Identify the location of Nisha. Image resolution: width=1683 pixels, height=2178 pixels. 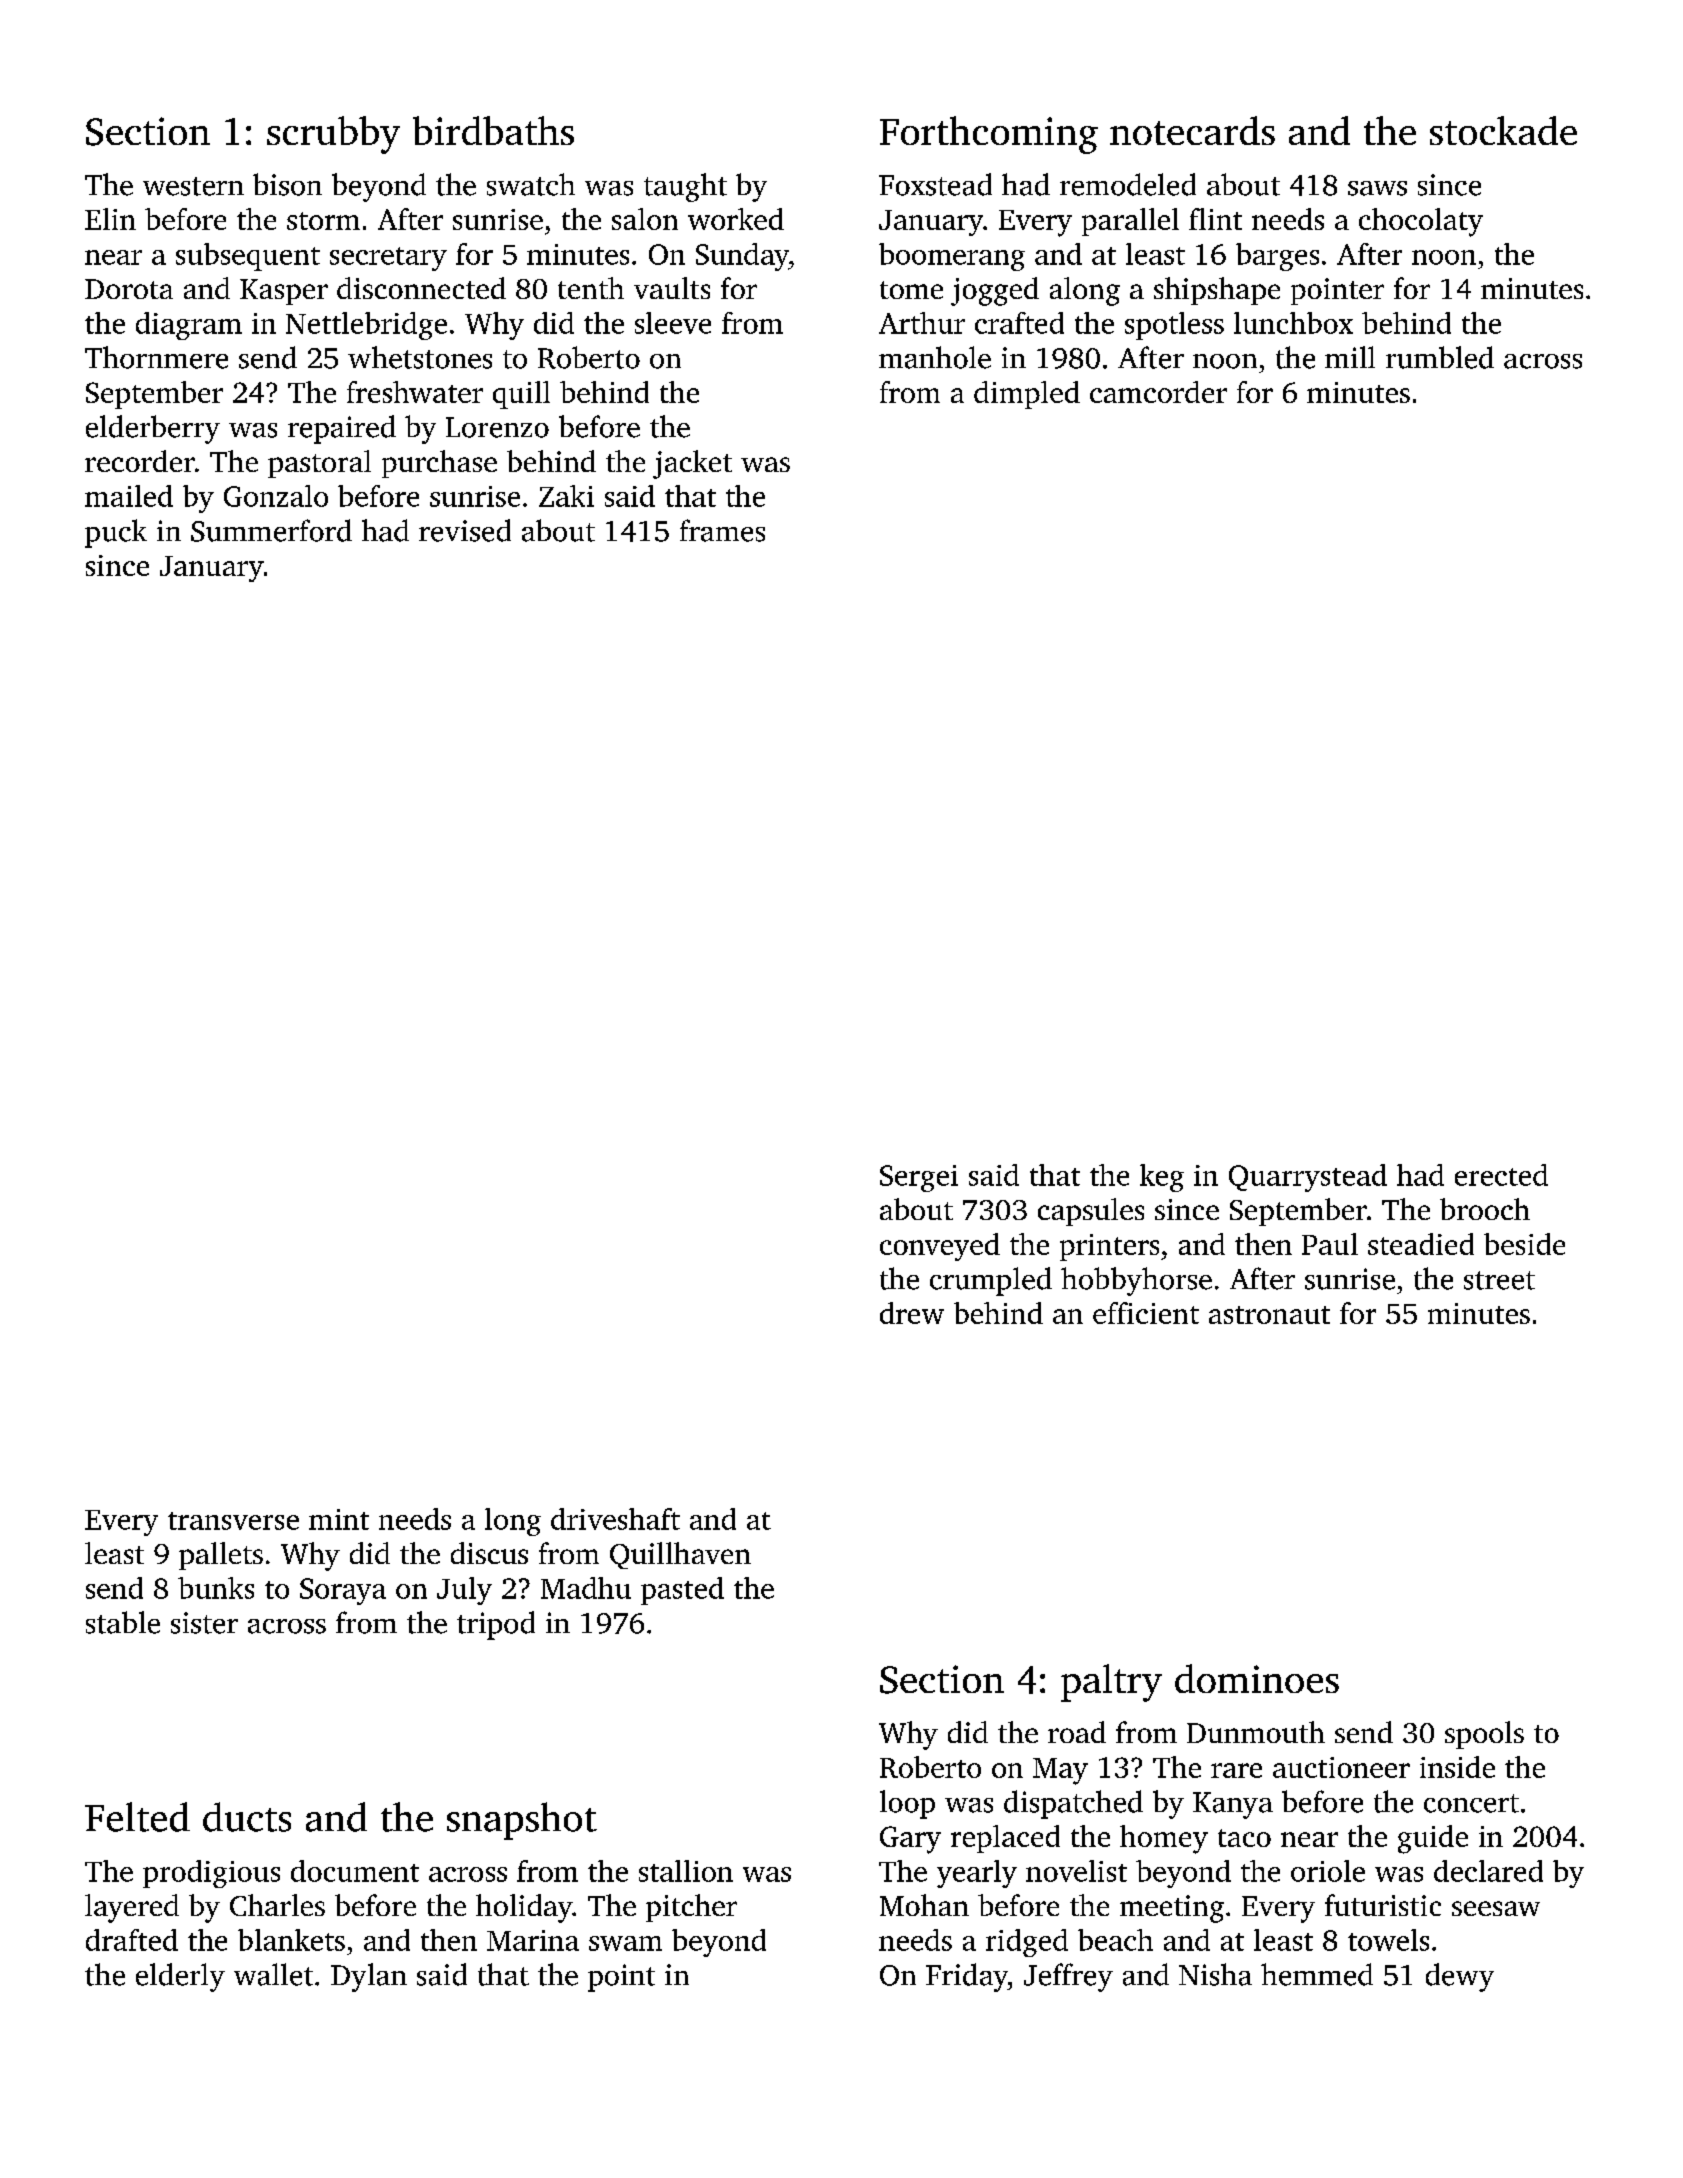
(1215, 1974).
